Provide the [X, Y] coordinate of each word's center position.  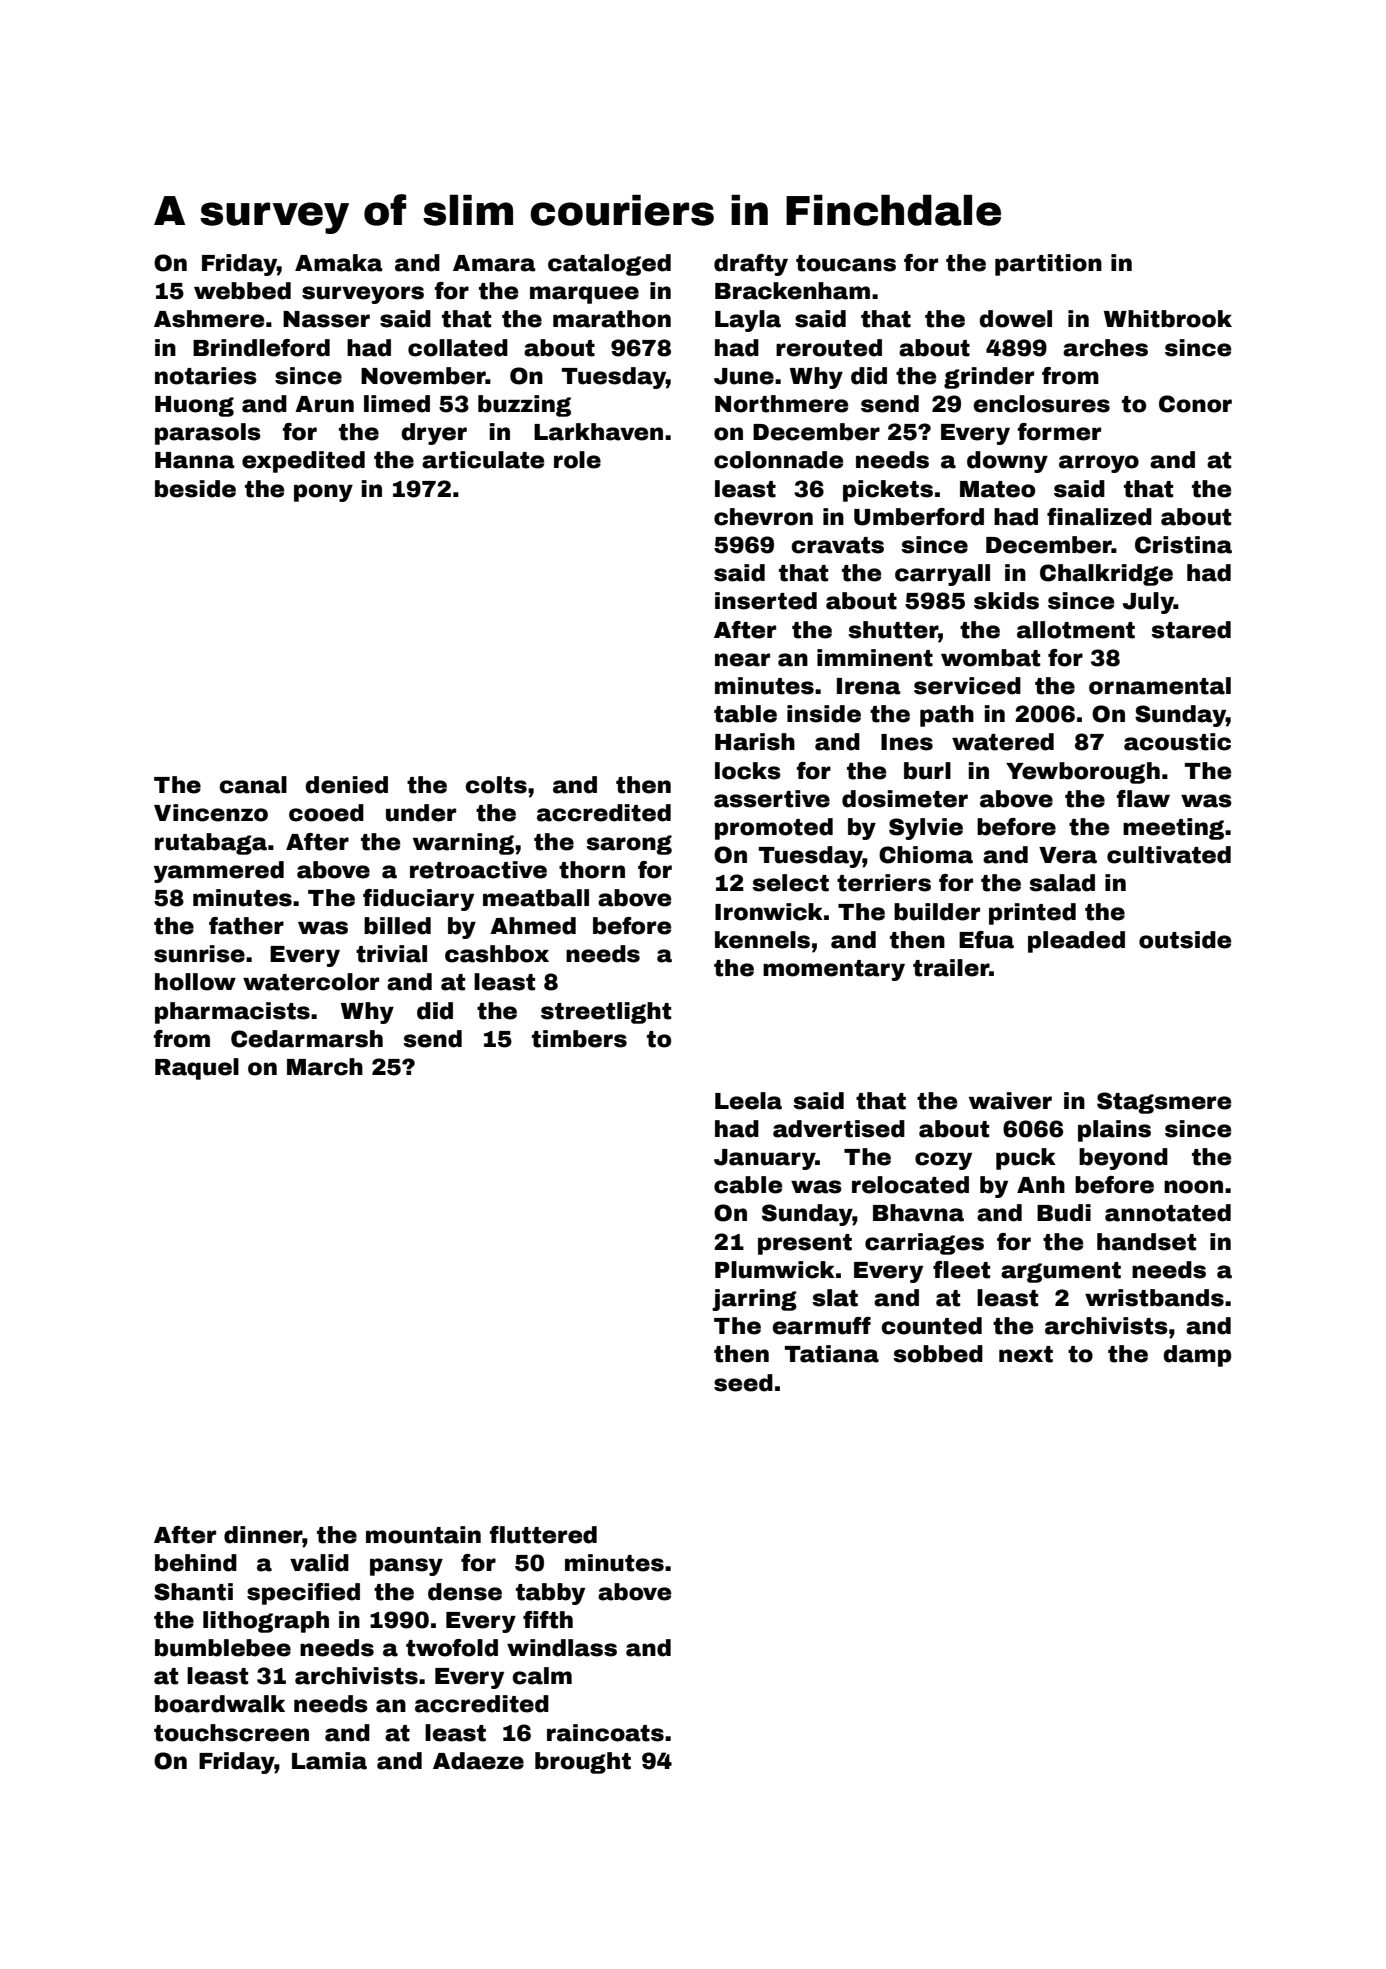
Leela [748, 1101]
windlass [562, 1648]
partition [1048, 265]
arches [1105, 348]
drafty [751, 265]
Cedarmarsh [307, 1039]
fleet [961, 1270]
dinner [263, 1535]
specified [303, 1594]
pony [323, 493]
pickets [888, 491]
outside [1185, 940]
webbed [242, 291]
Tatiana [832, 1354]
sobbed [938, 1354]
